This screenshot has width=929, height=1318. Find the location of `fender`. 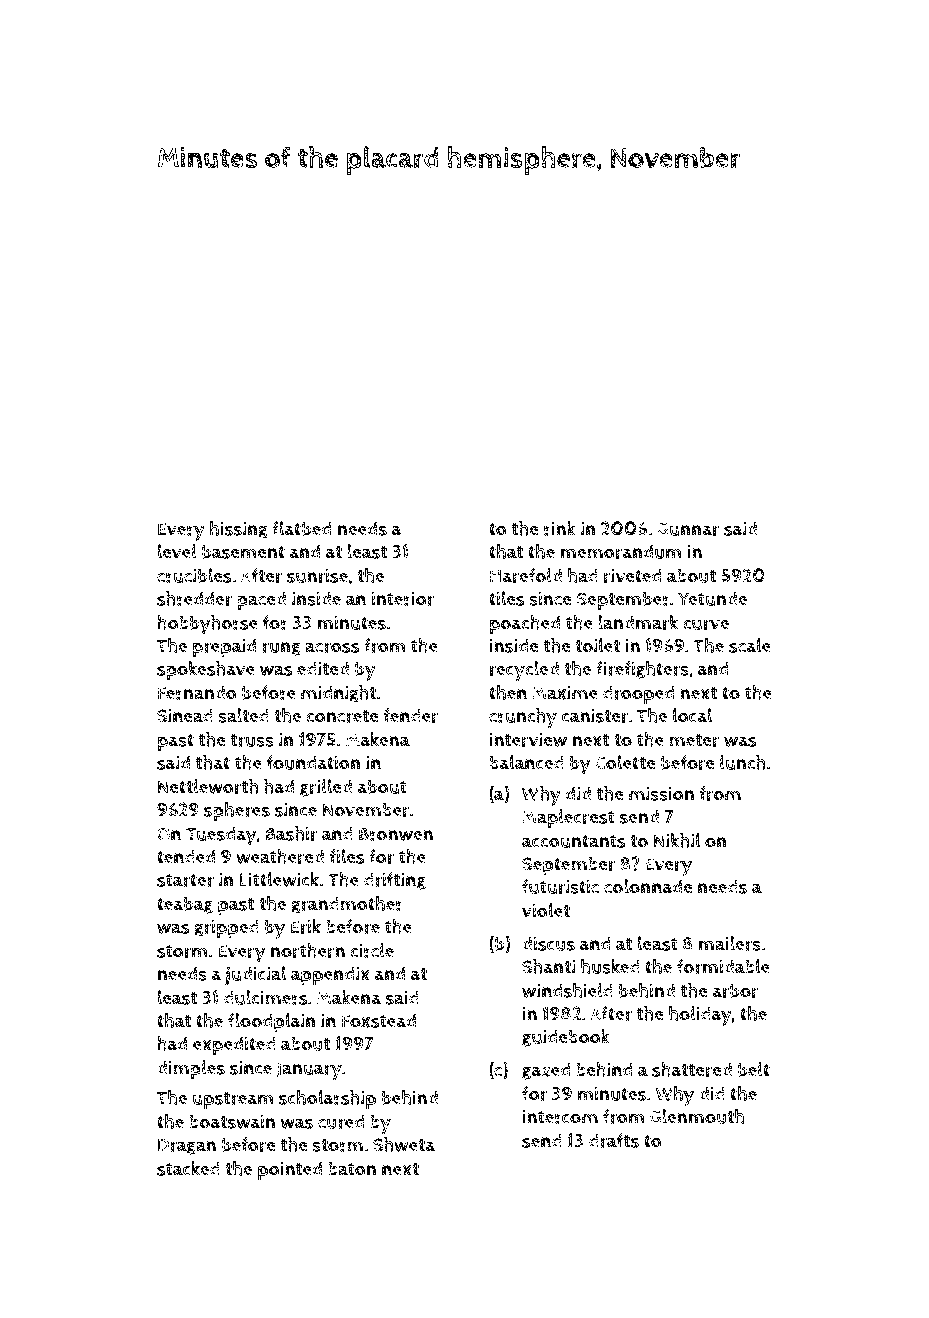

fender is located at coordinates (410, 715).
